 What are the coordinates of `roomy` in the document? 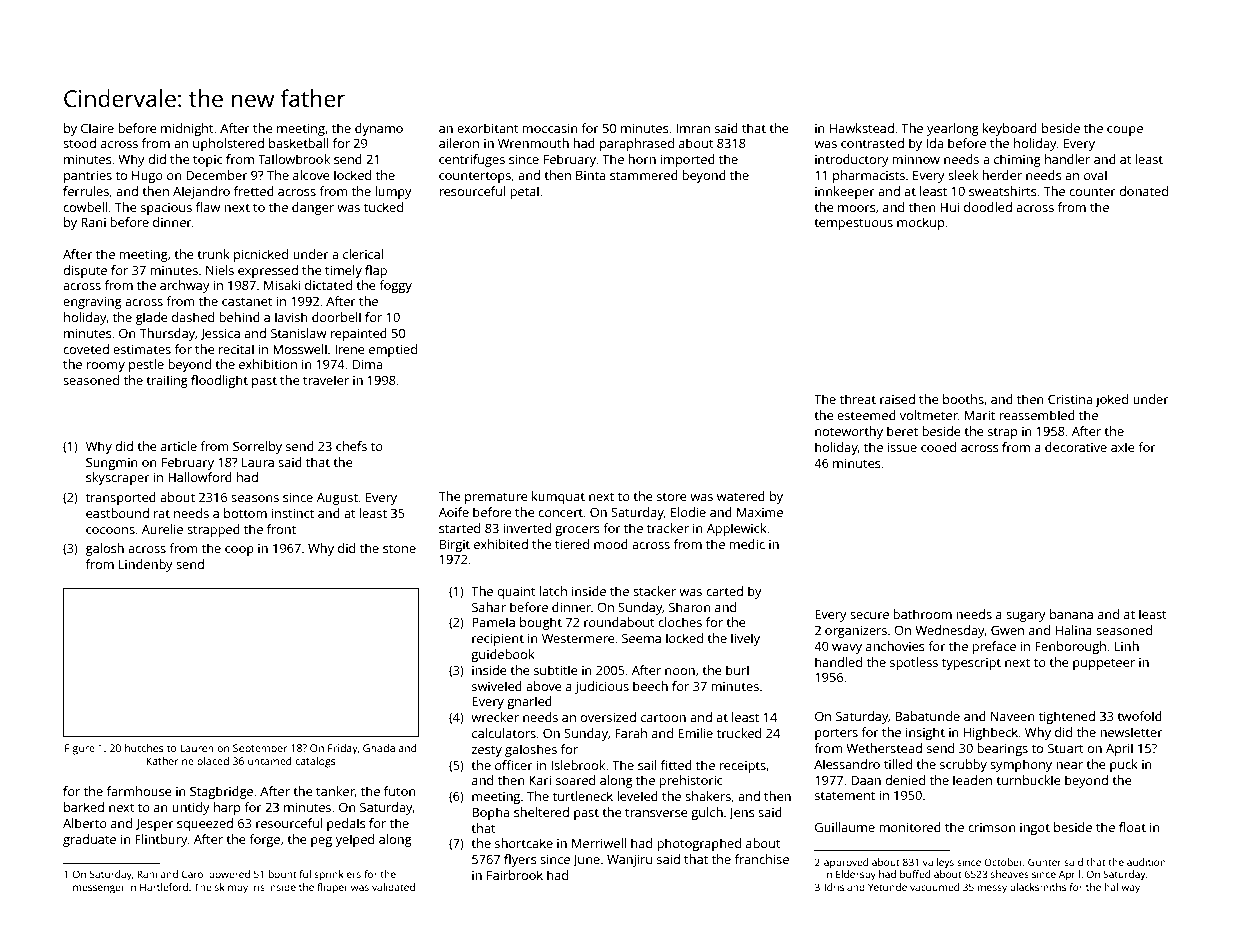 It's located at (106, 367).
